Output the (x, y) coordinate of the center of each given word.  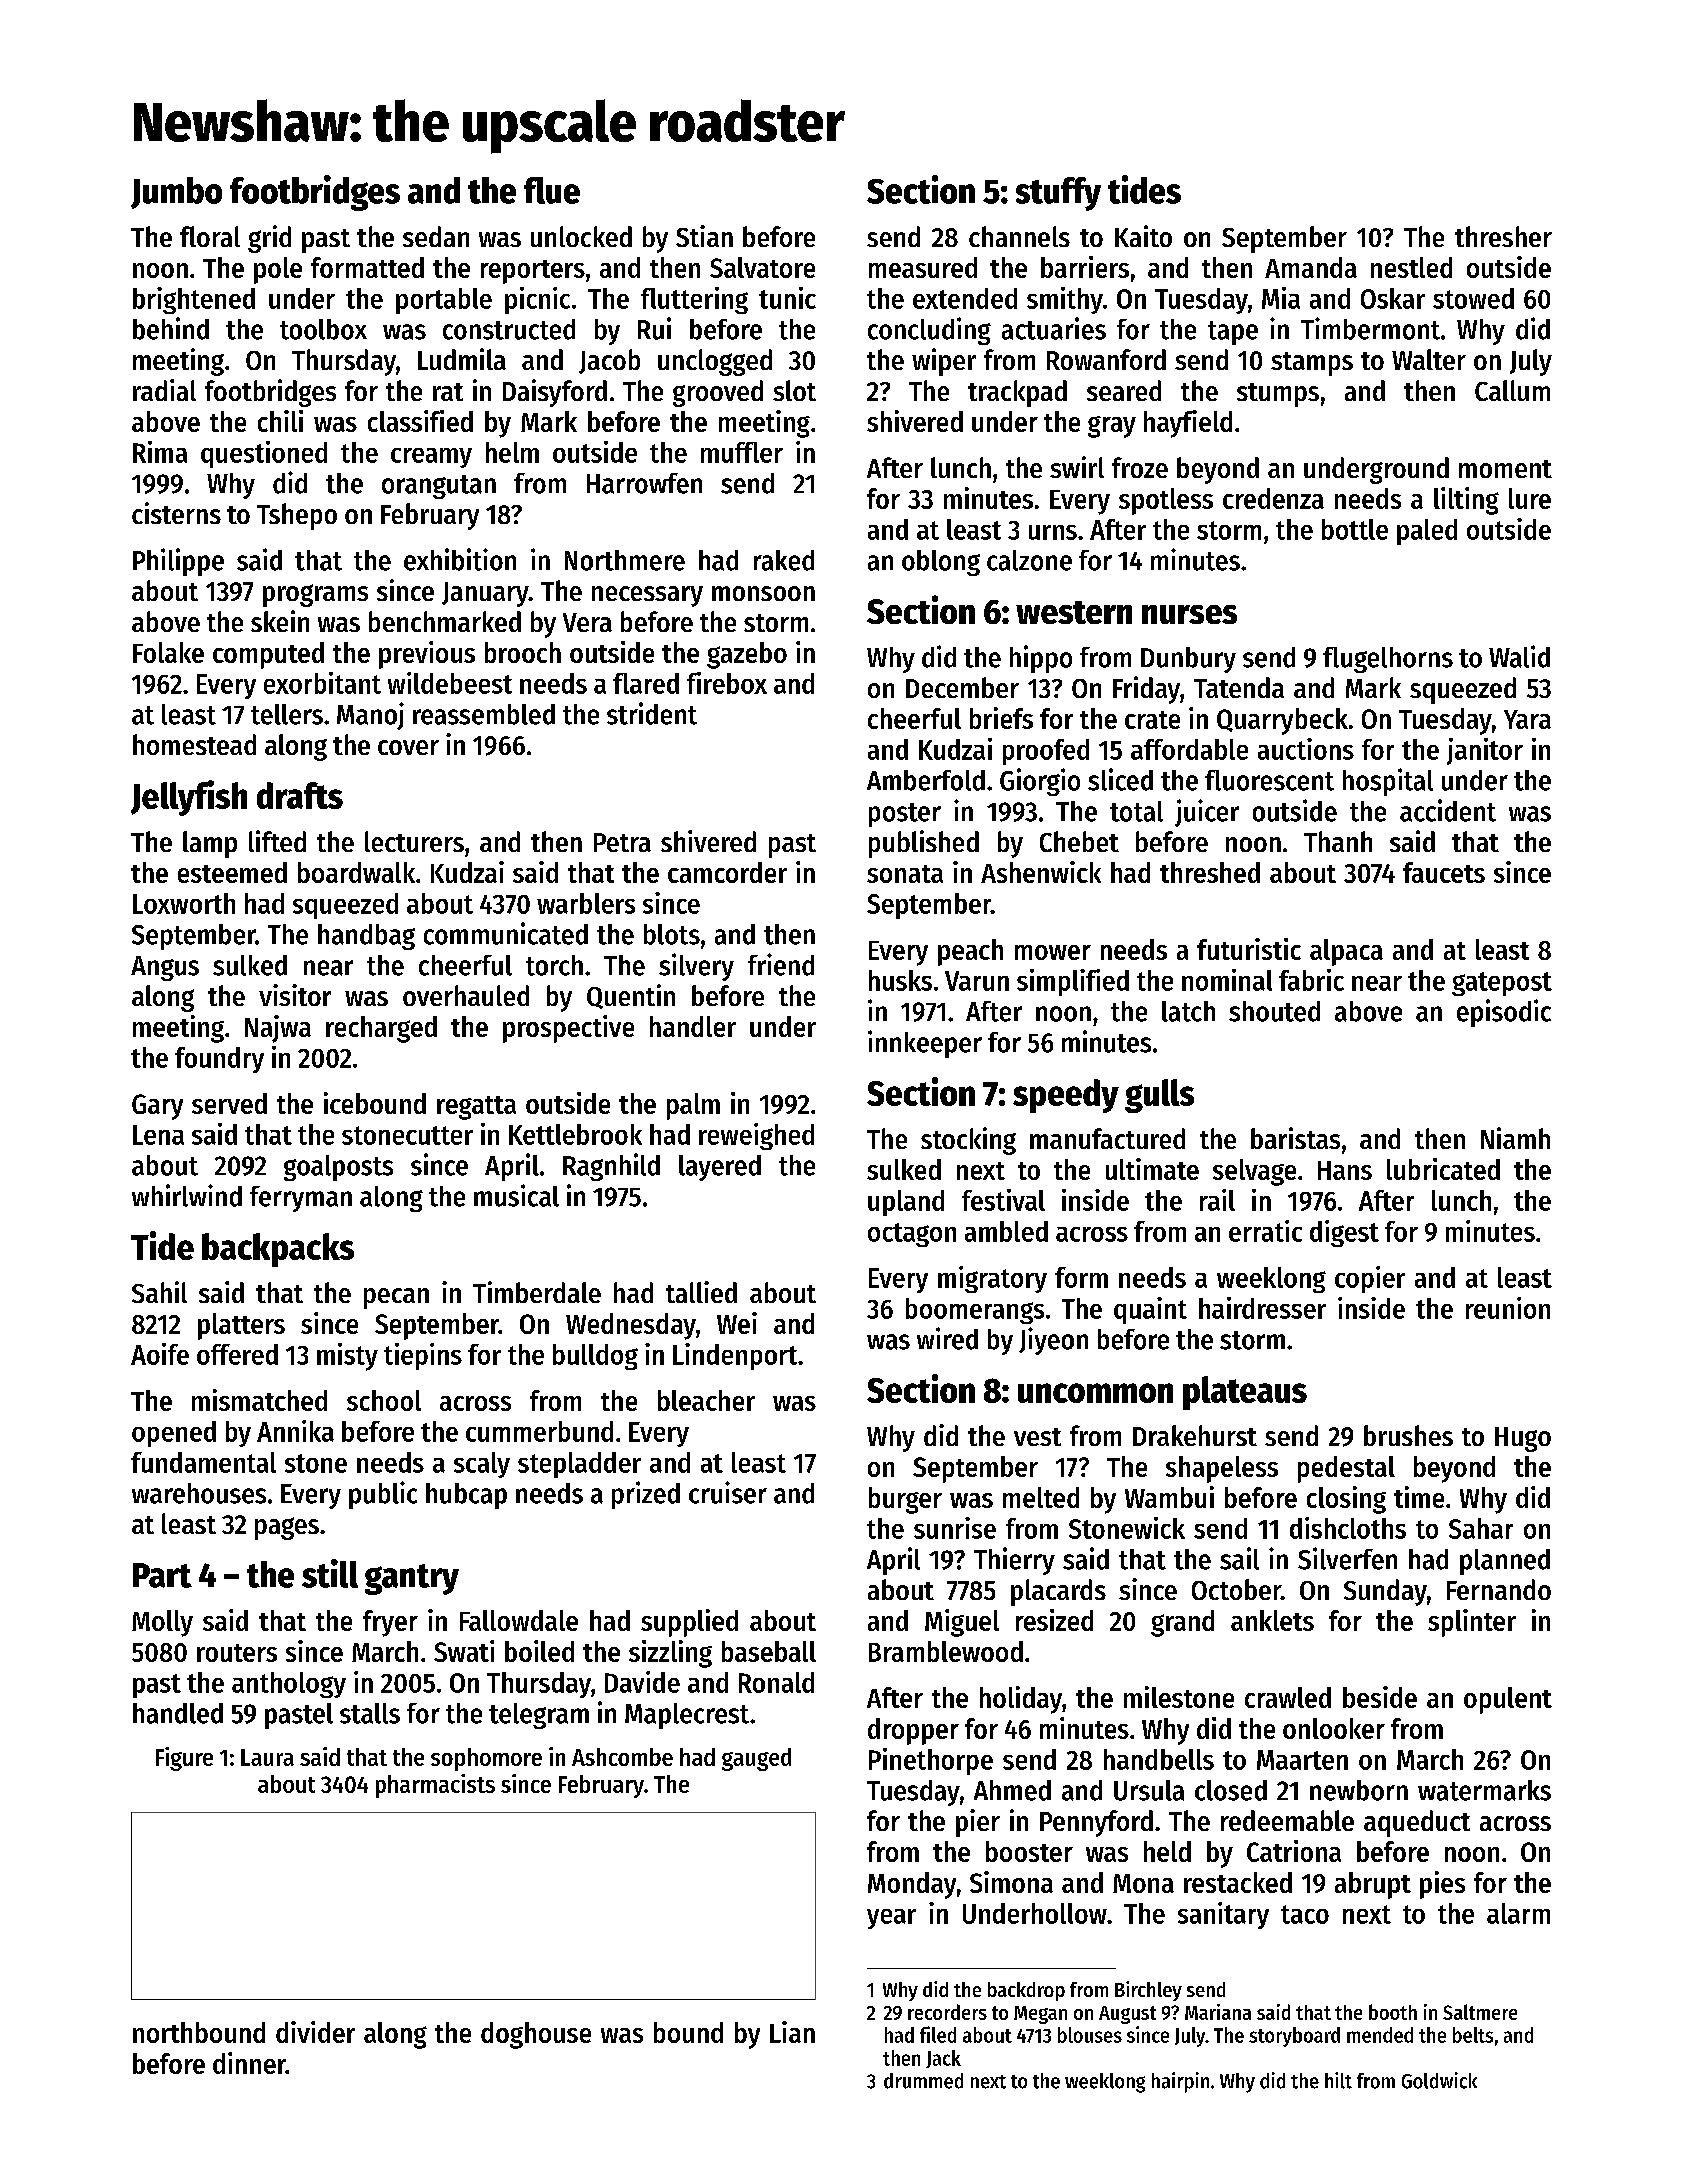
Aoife (160, 1354)
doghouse (536, 2035)
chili (280, 421)
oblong (941, 563)
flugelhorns (1388, 660)
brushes (1408, 1435)
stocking (968, 1141)
